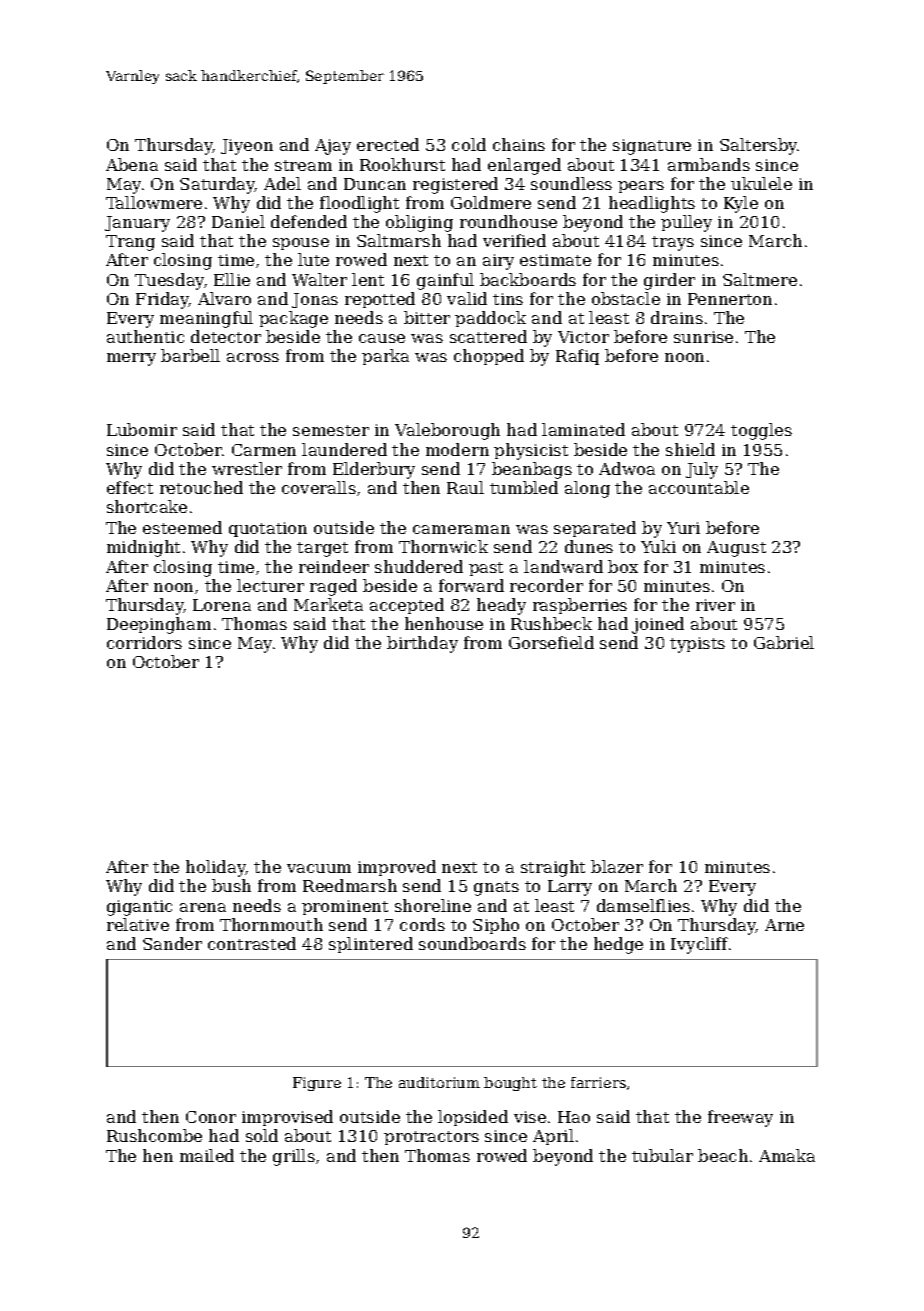 The width and height of the page is (924, 1311). What do you see at coordinates (294, 1157) in the page?
I see `grills` at bounding box center [294, 1157].
